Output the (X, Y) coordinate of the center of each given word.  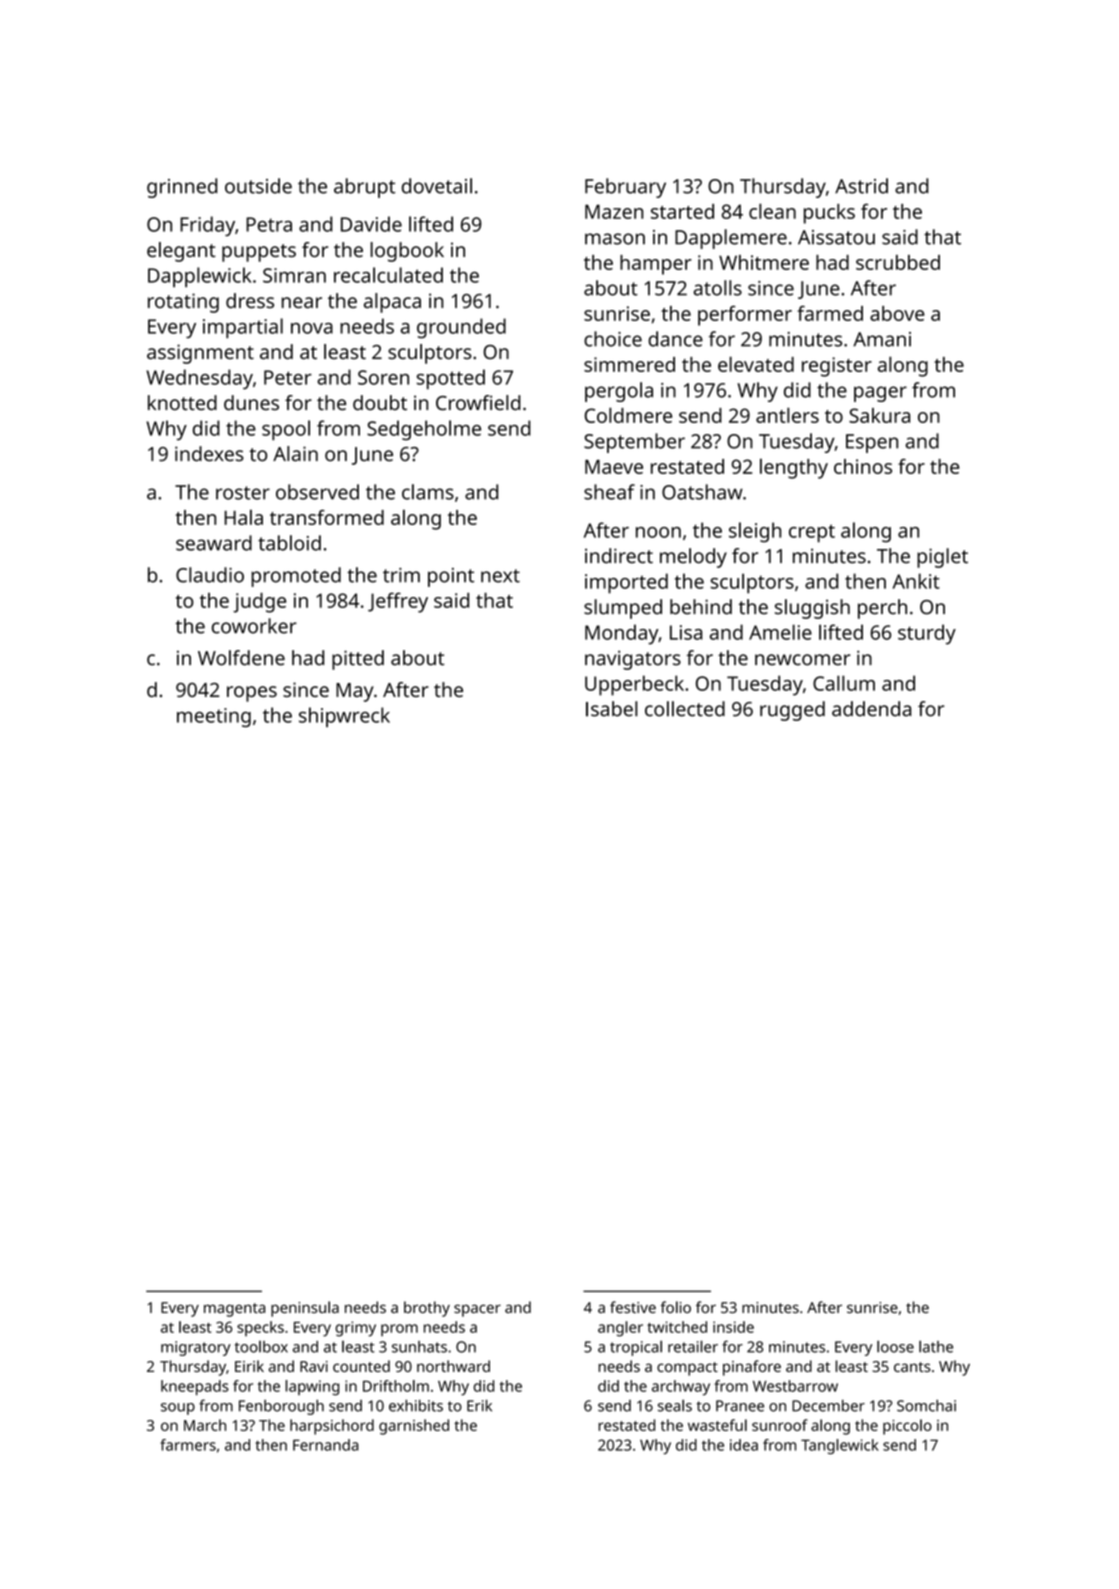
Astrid (861, 186)
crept (812, 533)
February (625, 188)
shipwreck (344, 717)
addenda (871, 709)
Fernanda (326, 1445)
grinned (182, 188)
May (355, 692)
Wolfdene (241, 658)
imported (626, 583)
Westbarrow (795, 1386)
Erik (479, 1406)
